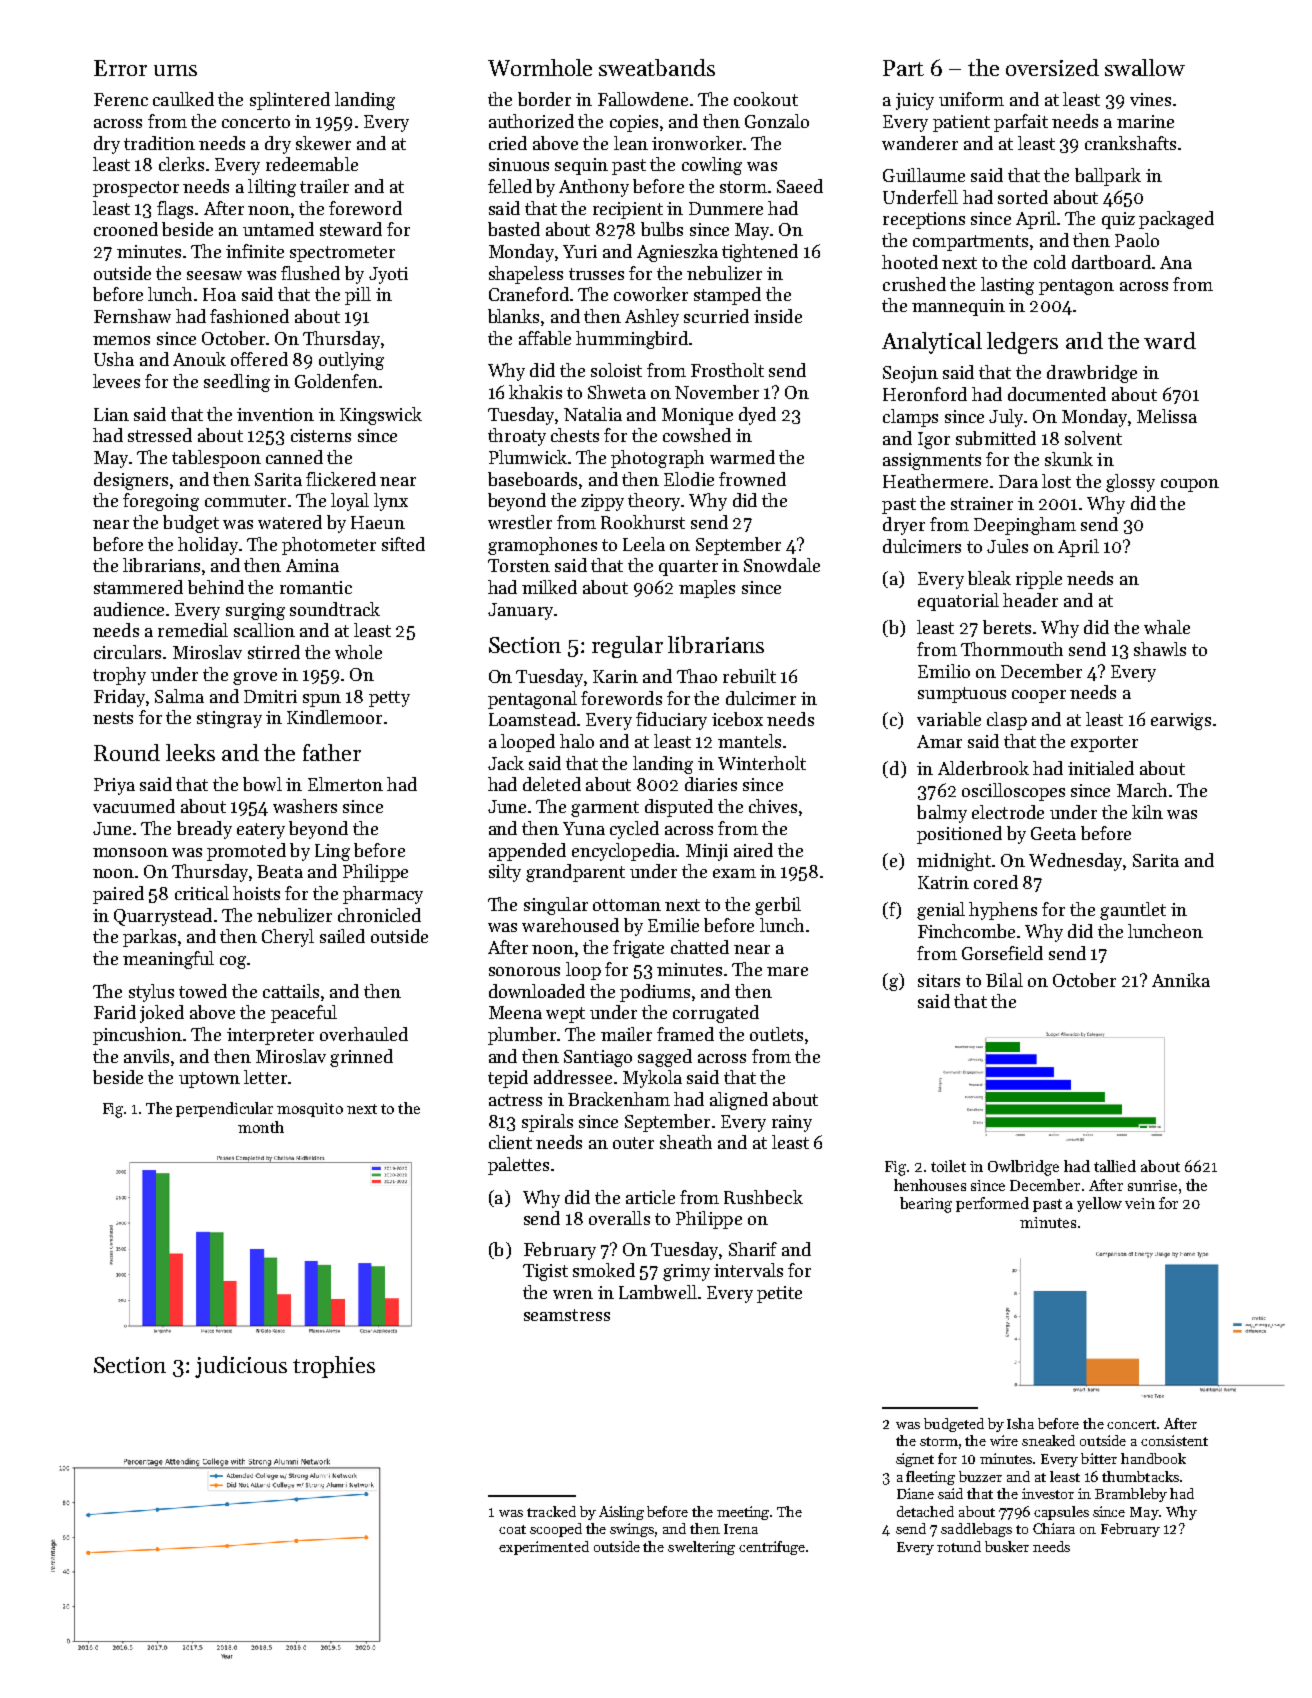  Describe the element at coordinates (1181, 721) in the page. I see `earwigs` at that location.
